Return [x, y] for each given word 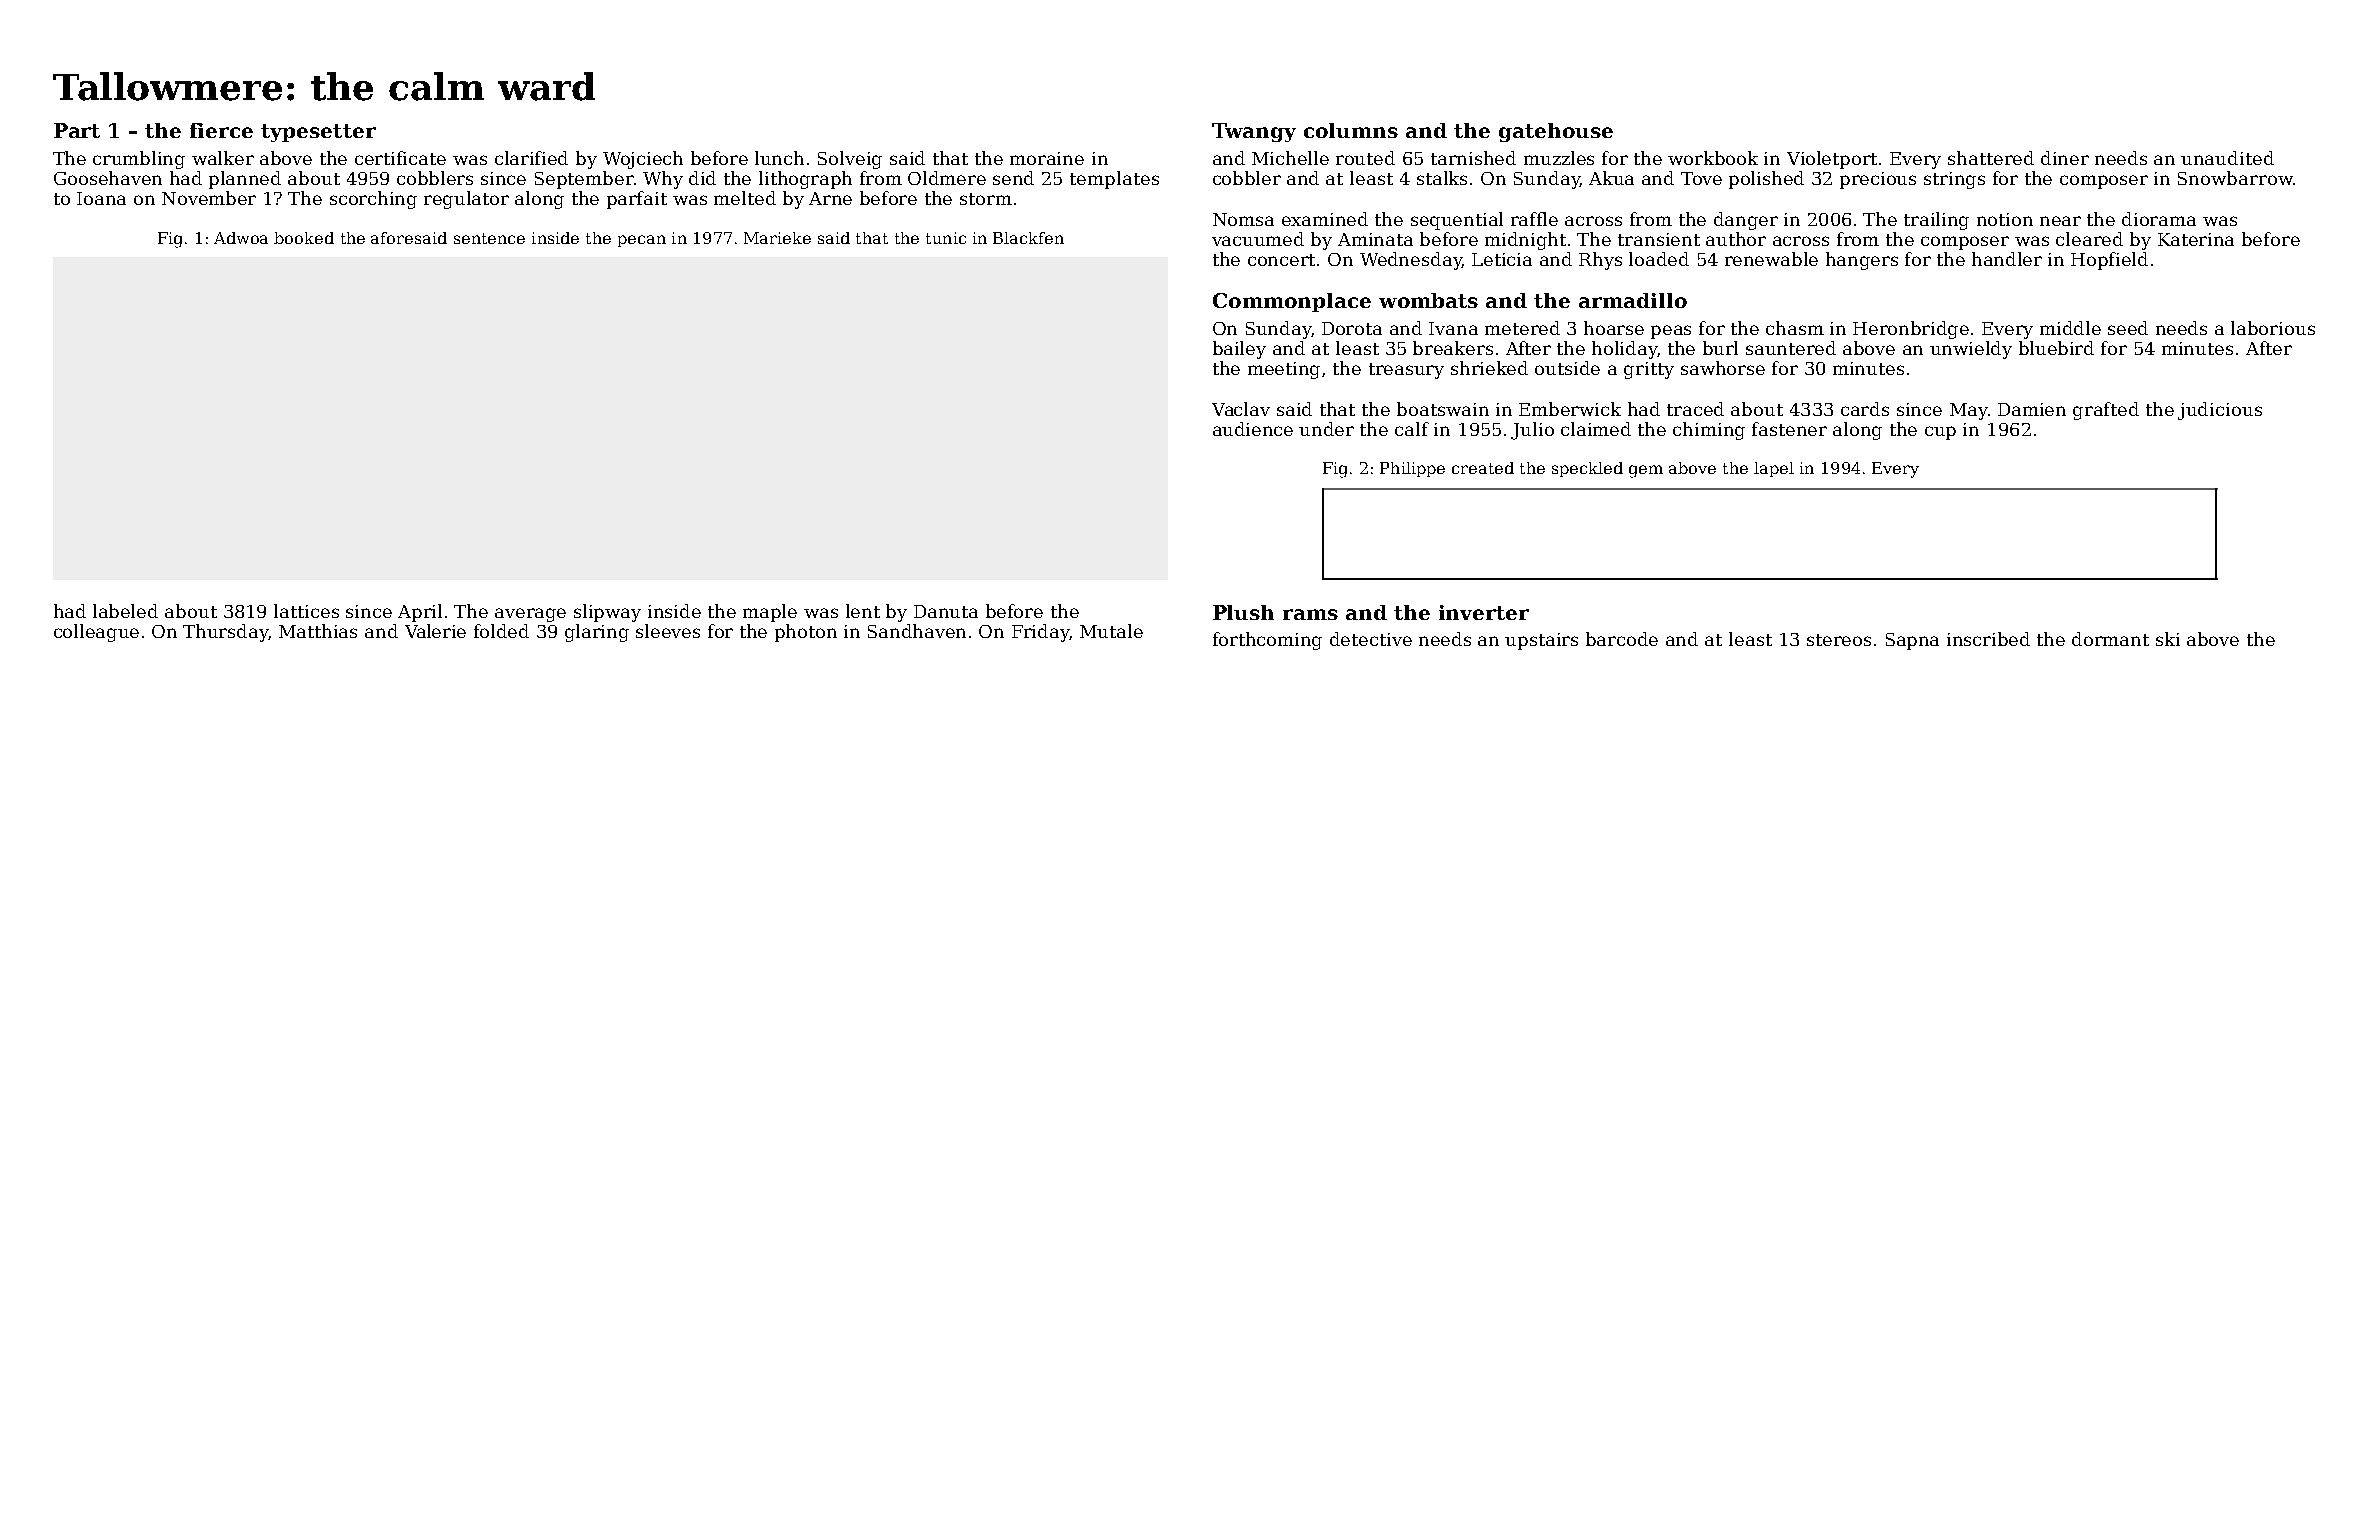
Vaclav [1241, 409]
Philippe [1412, 469]
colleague [96, 633]
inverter [1484, 612]
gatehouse [1556, 132]
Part [77, 130]
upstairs [1541, 641]
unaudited [2227, 158]
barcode [1622, 639]
